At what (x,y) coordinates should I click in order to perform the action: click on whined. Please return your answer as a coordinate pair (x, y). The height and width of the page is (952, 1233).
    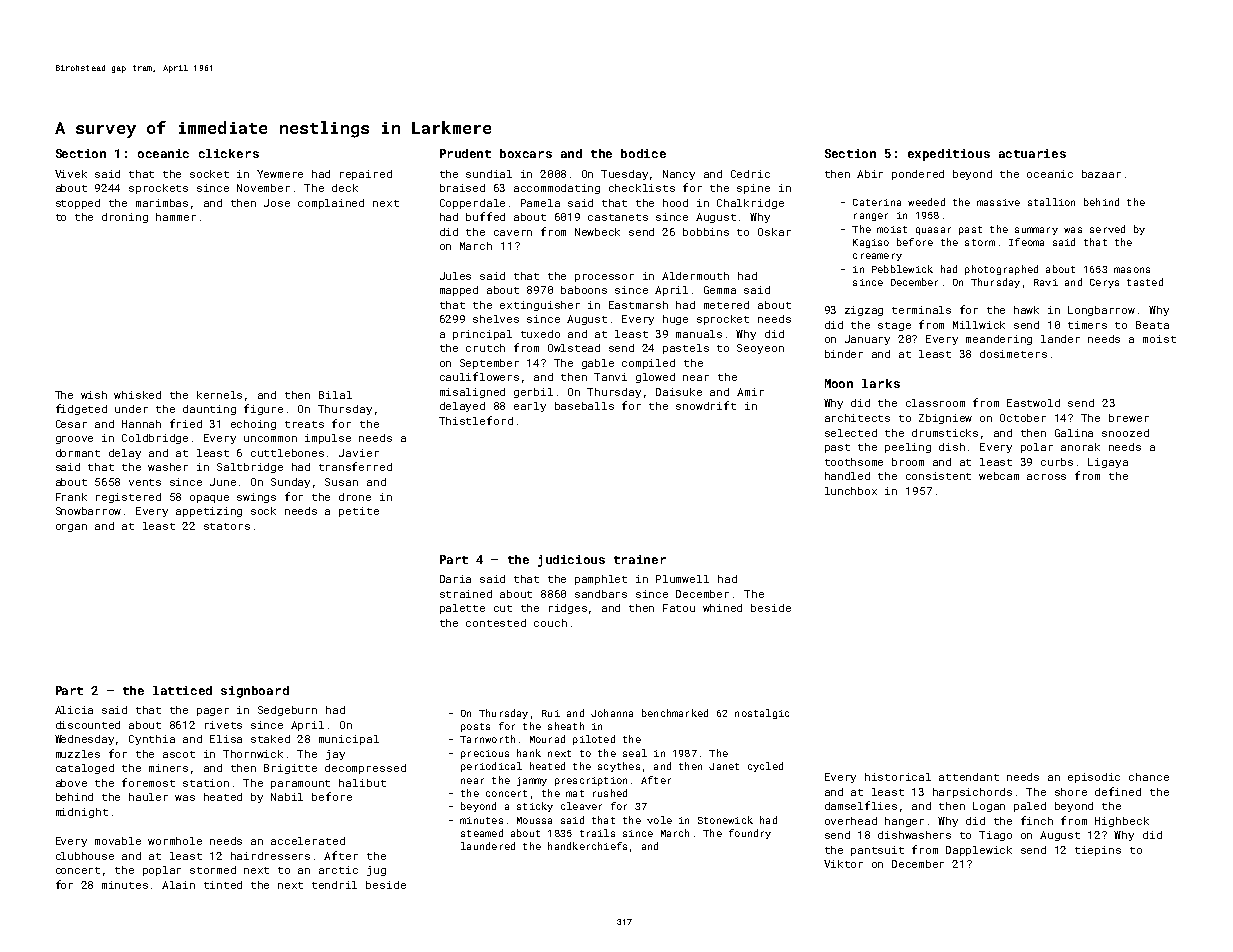
    Looking at the image, I should click on (722, 608).
